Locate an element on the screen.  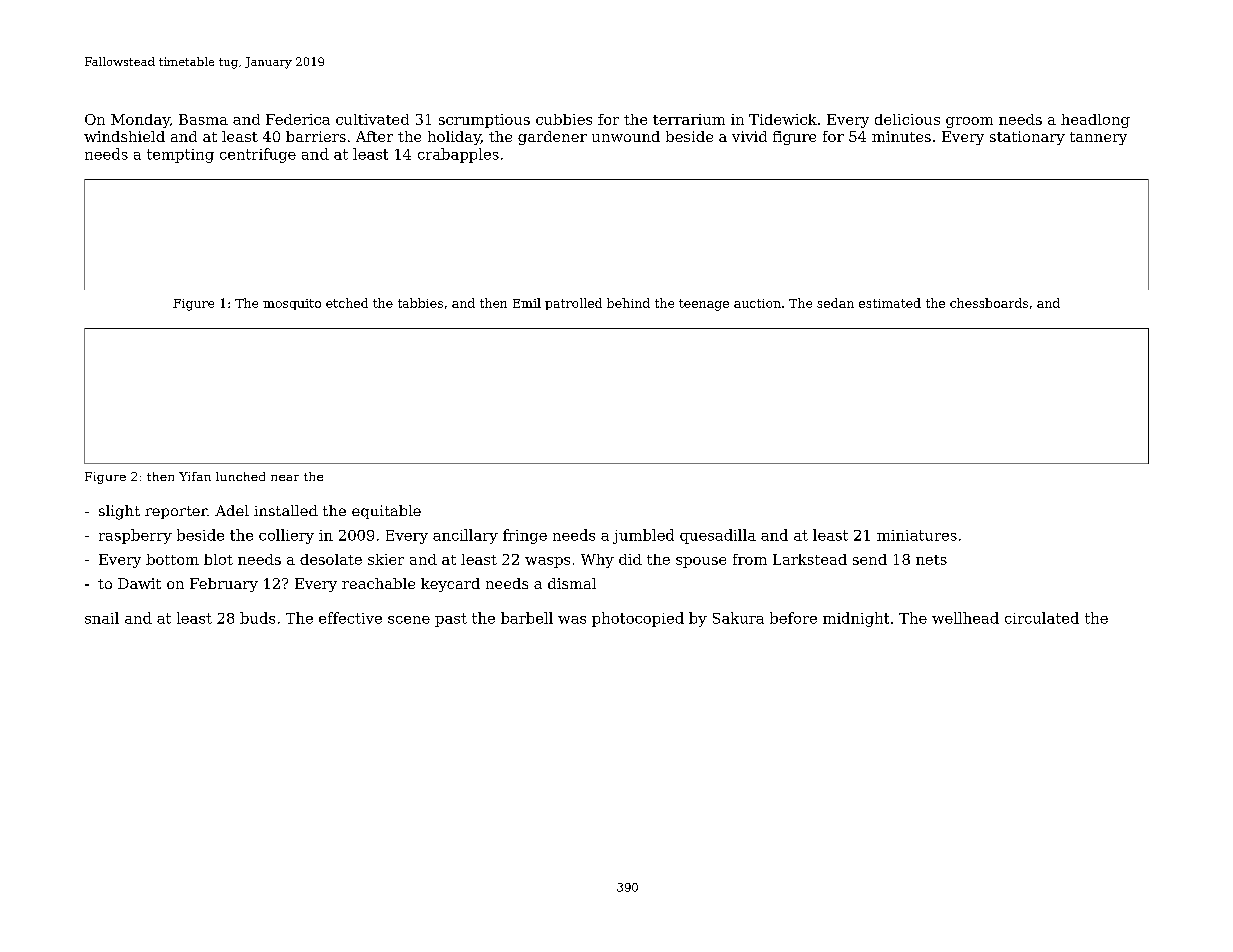
chessboards is located at coordinates (989, 303).
